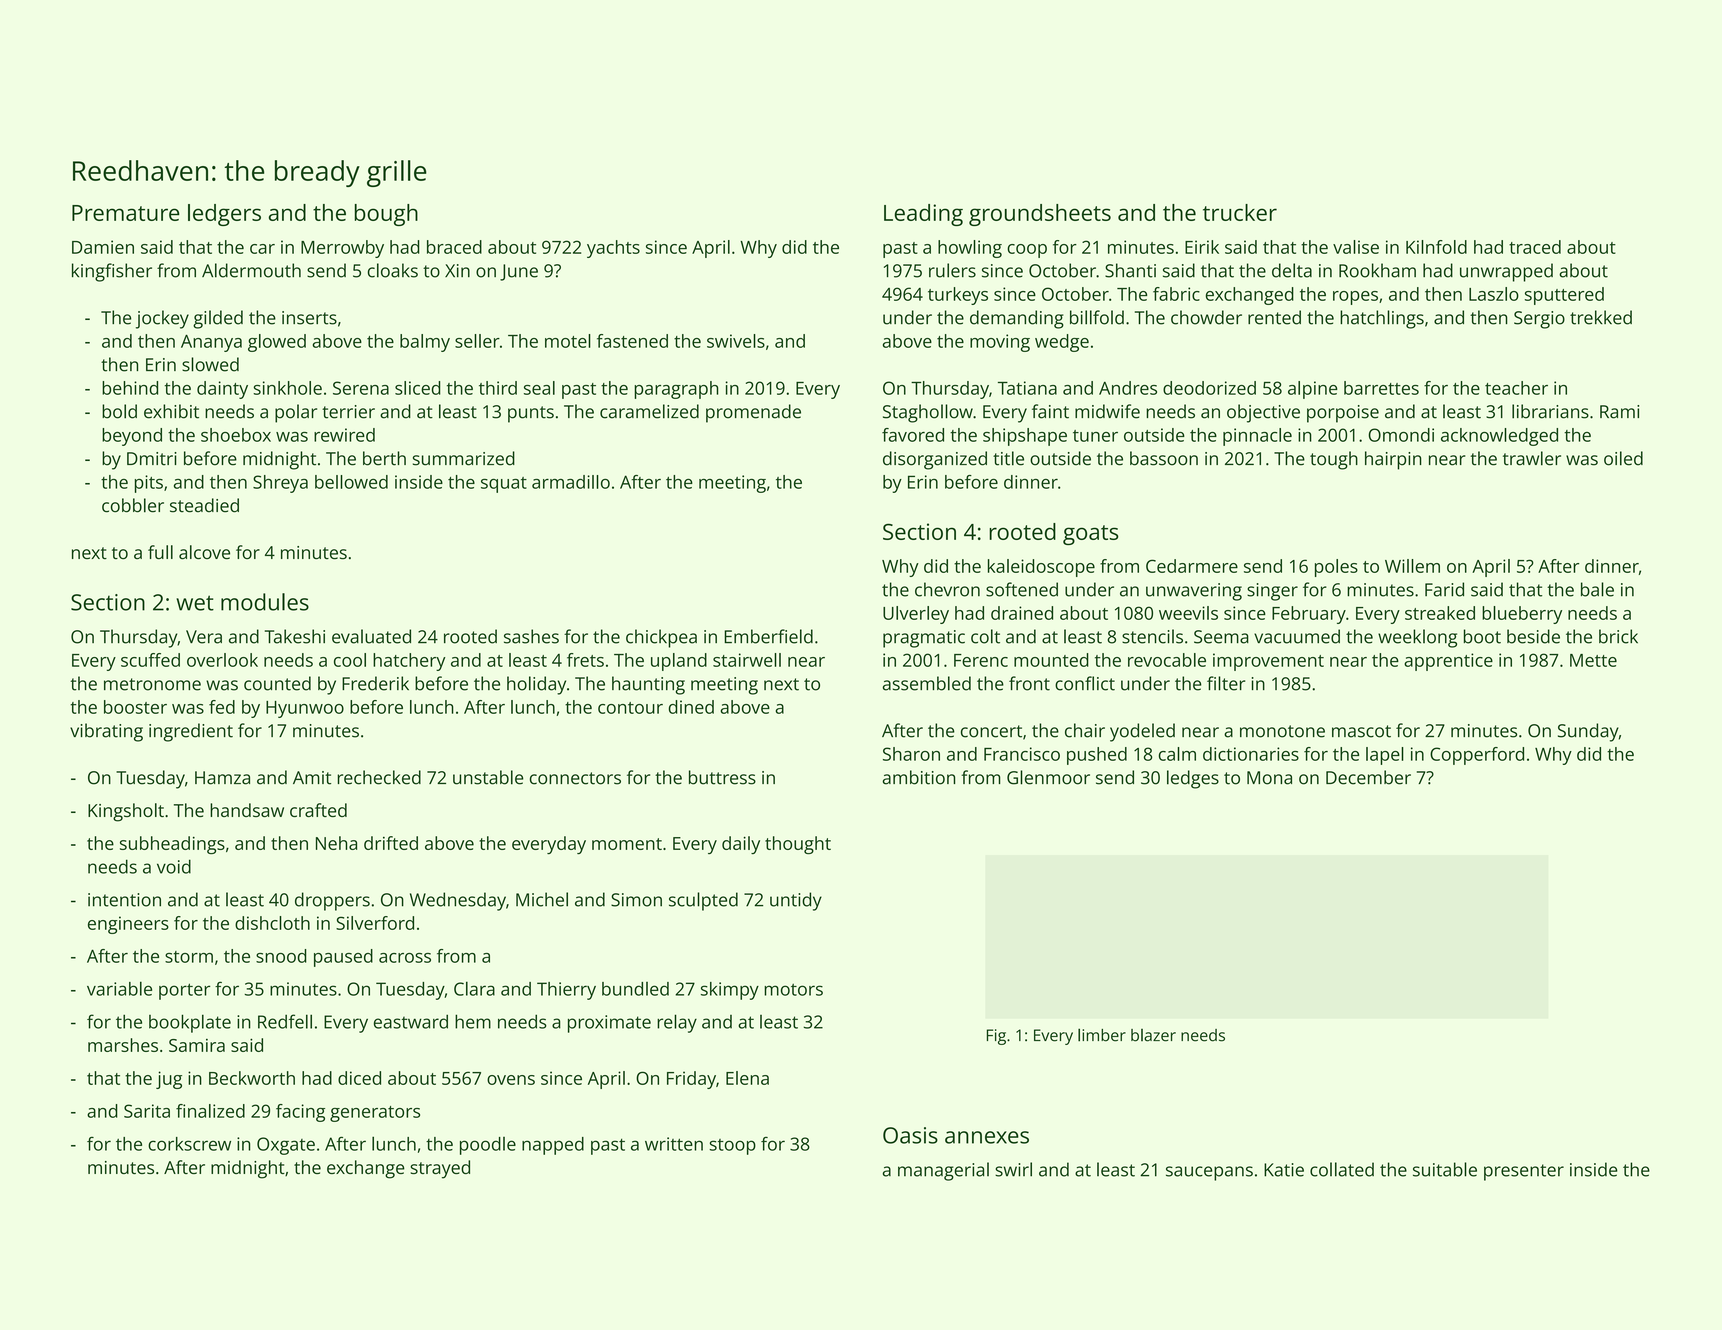  What do you see at coordinates (1623, 458) in the screenshot?
I see `oiled` at bounding box center [1623, 458].
